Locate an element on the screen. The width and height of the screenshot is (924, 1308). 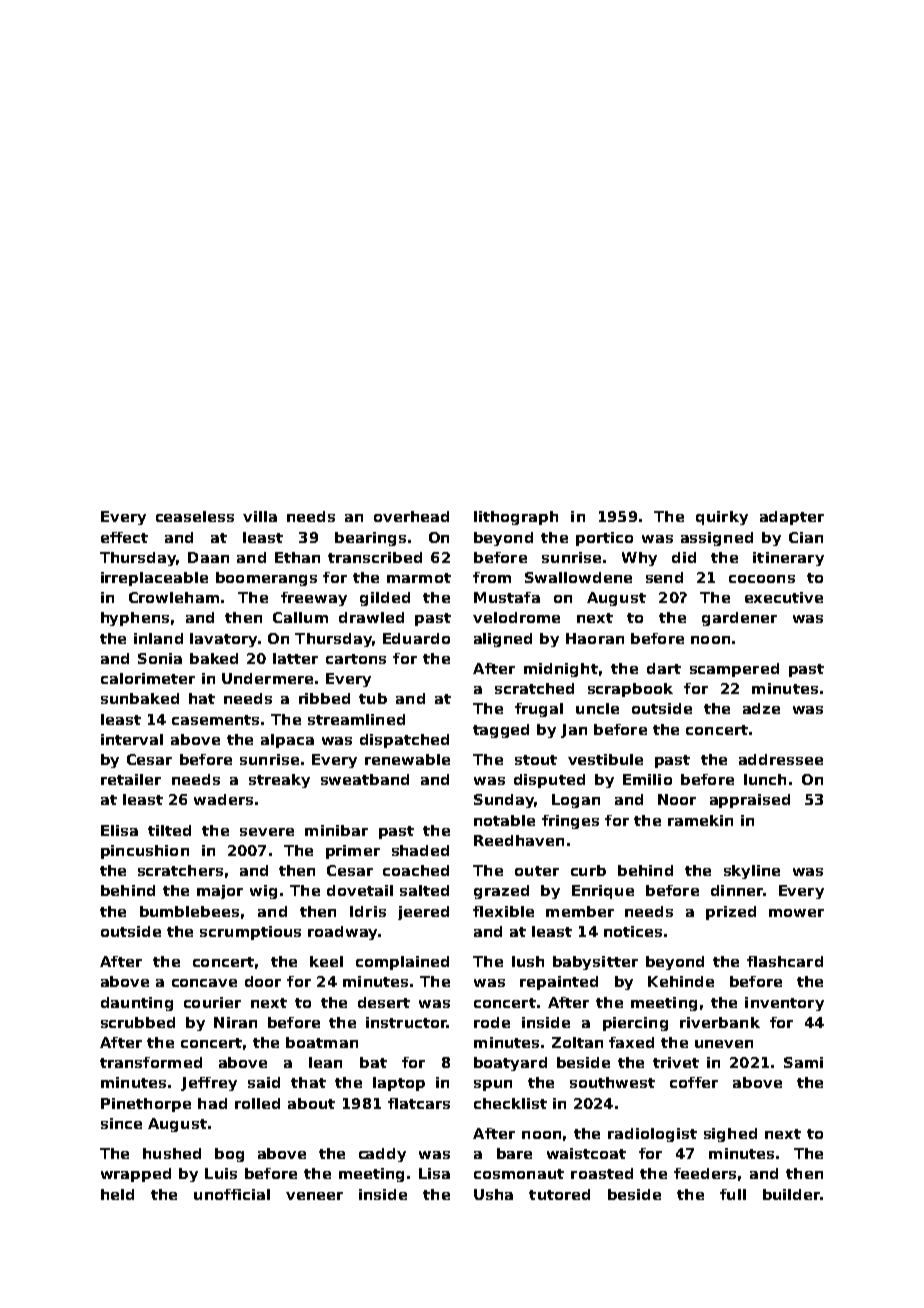
skyline is located at coordinates (752, 872).
